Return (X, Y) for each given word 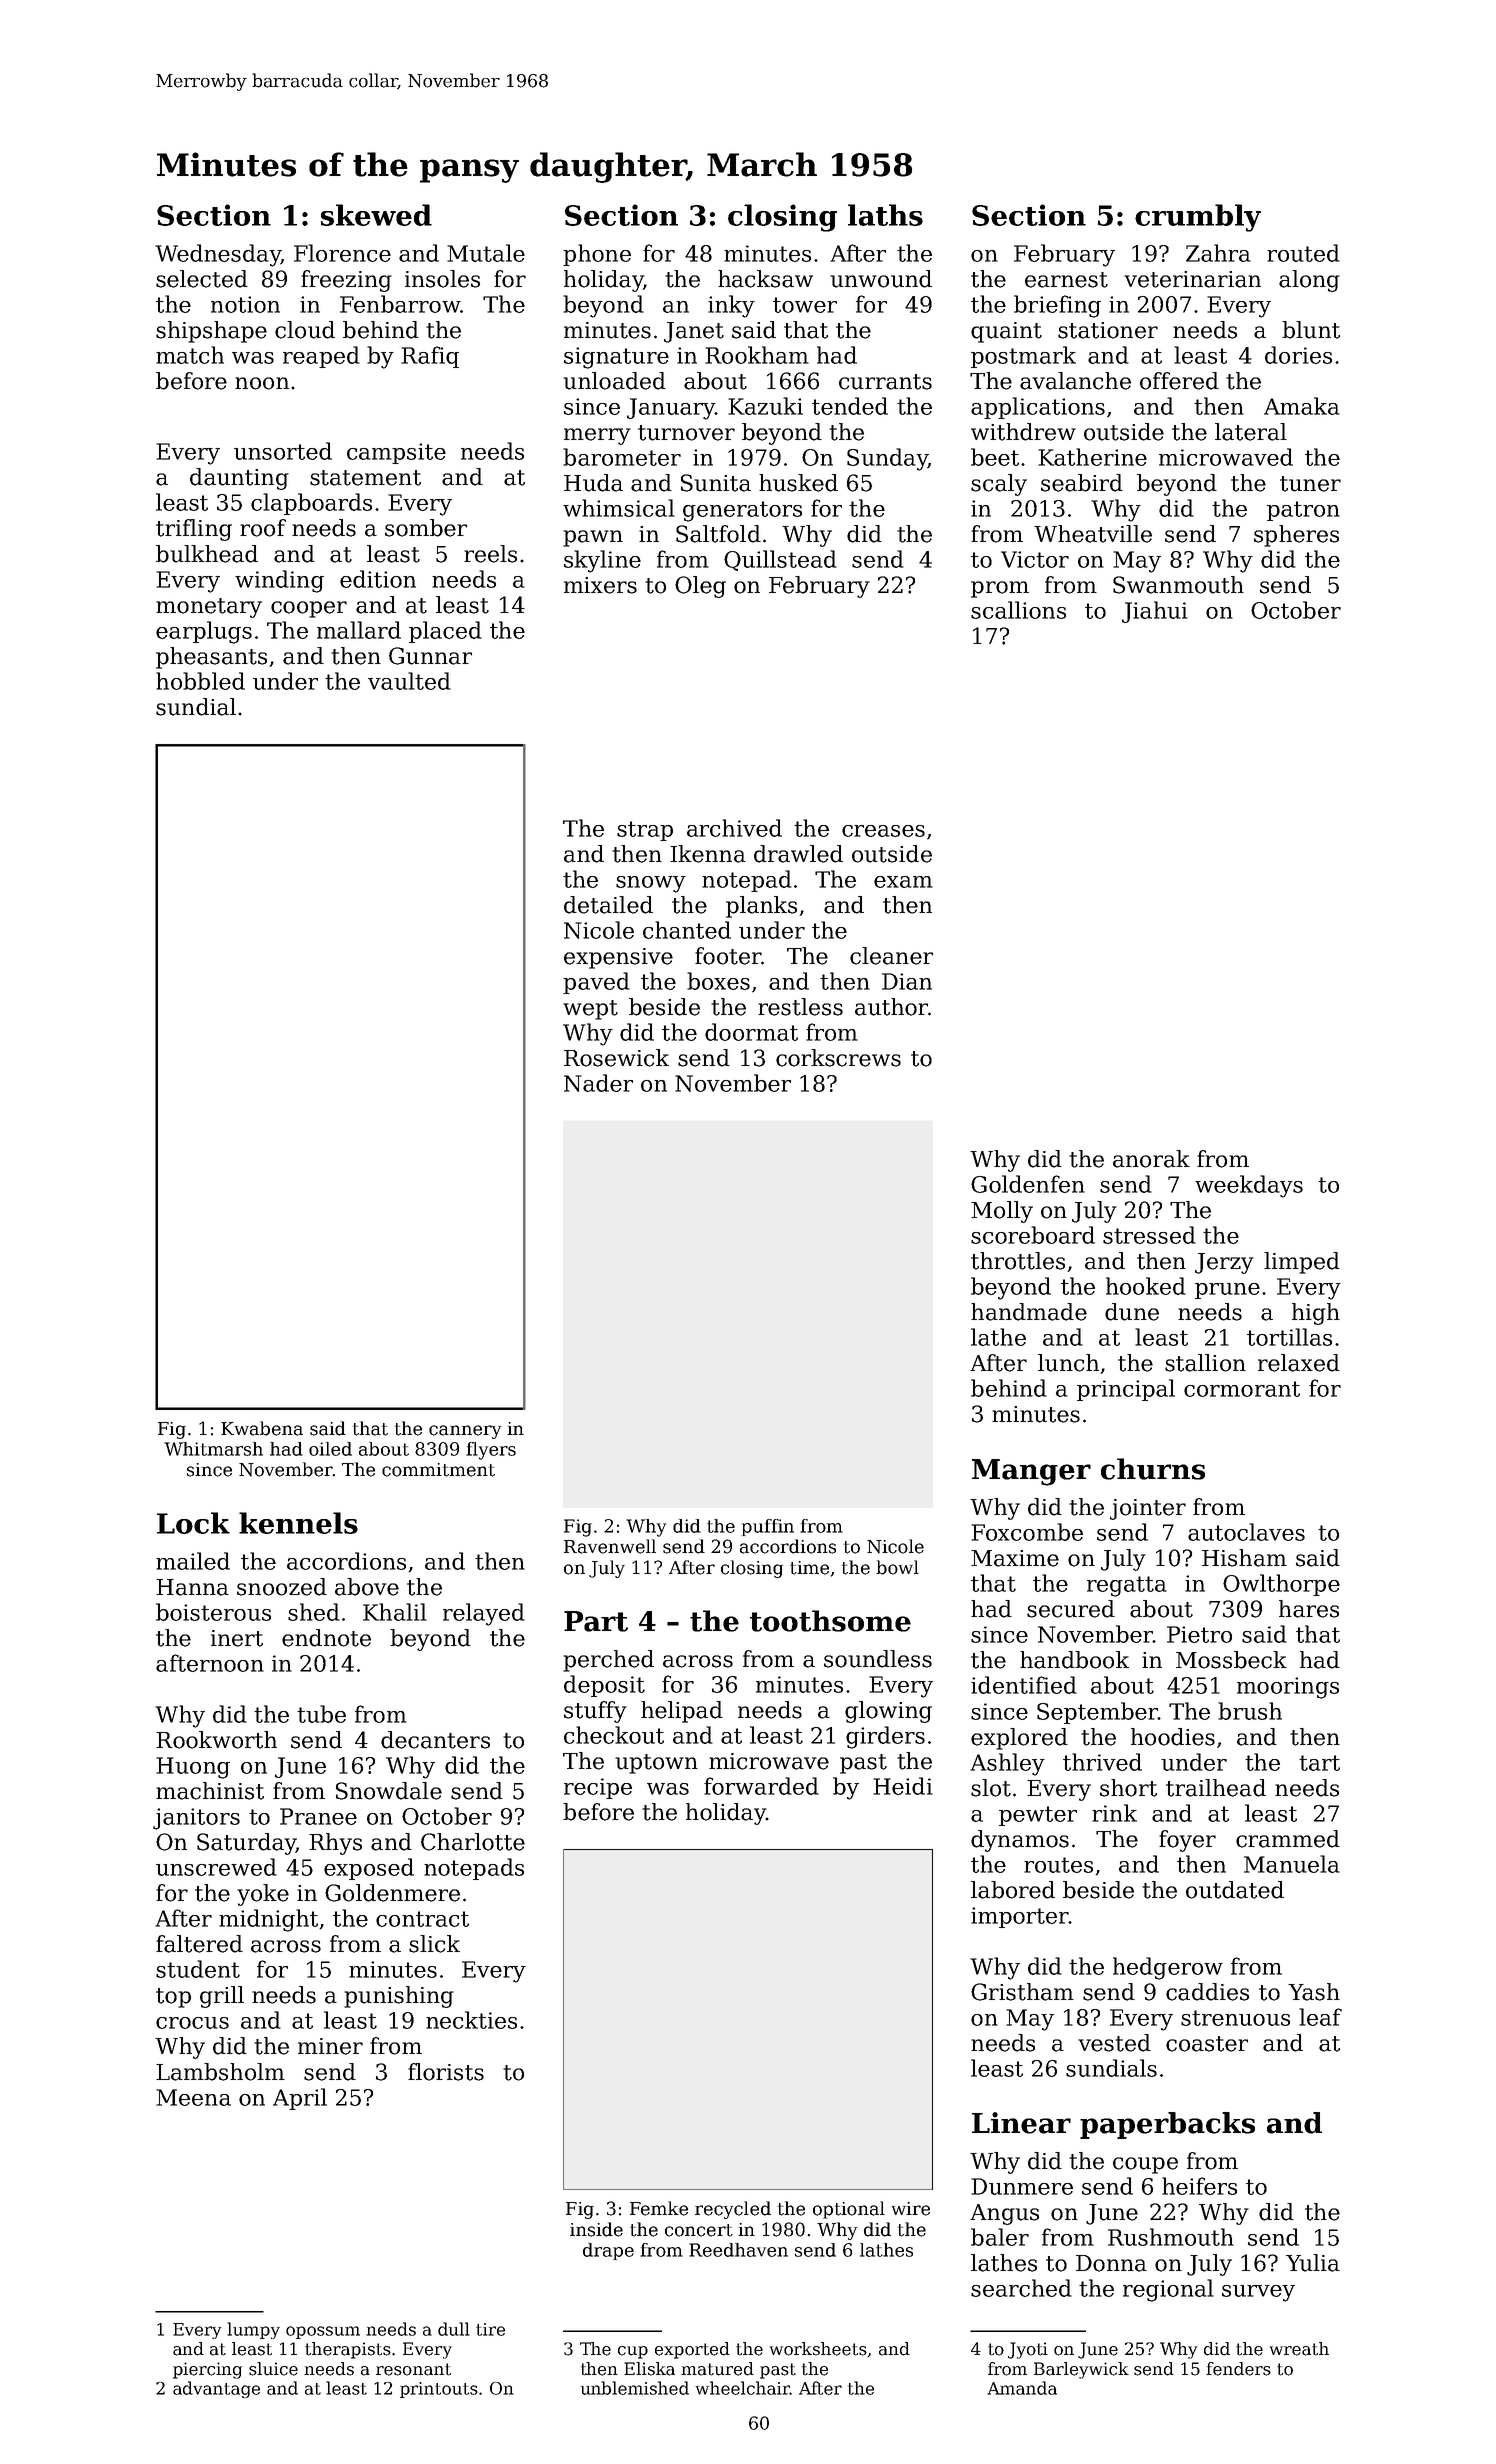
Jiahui (1155, 612)
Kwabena (262, 1428)
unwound (881, 279)
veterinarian (1192, 279)
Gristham (1022, 1992)
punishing (399, 1997)
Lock (193, 1523)
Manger (1031, 1472)
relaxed (1299, 1363)
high (1316, 1314)
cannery (465, 1432)
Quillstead (780, 560)
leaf (1320, 2017)
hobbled (200, 681)
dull (454, 2329)
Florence (342, 253)
